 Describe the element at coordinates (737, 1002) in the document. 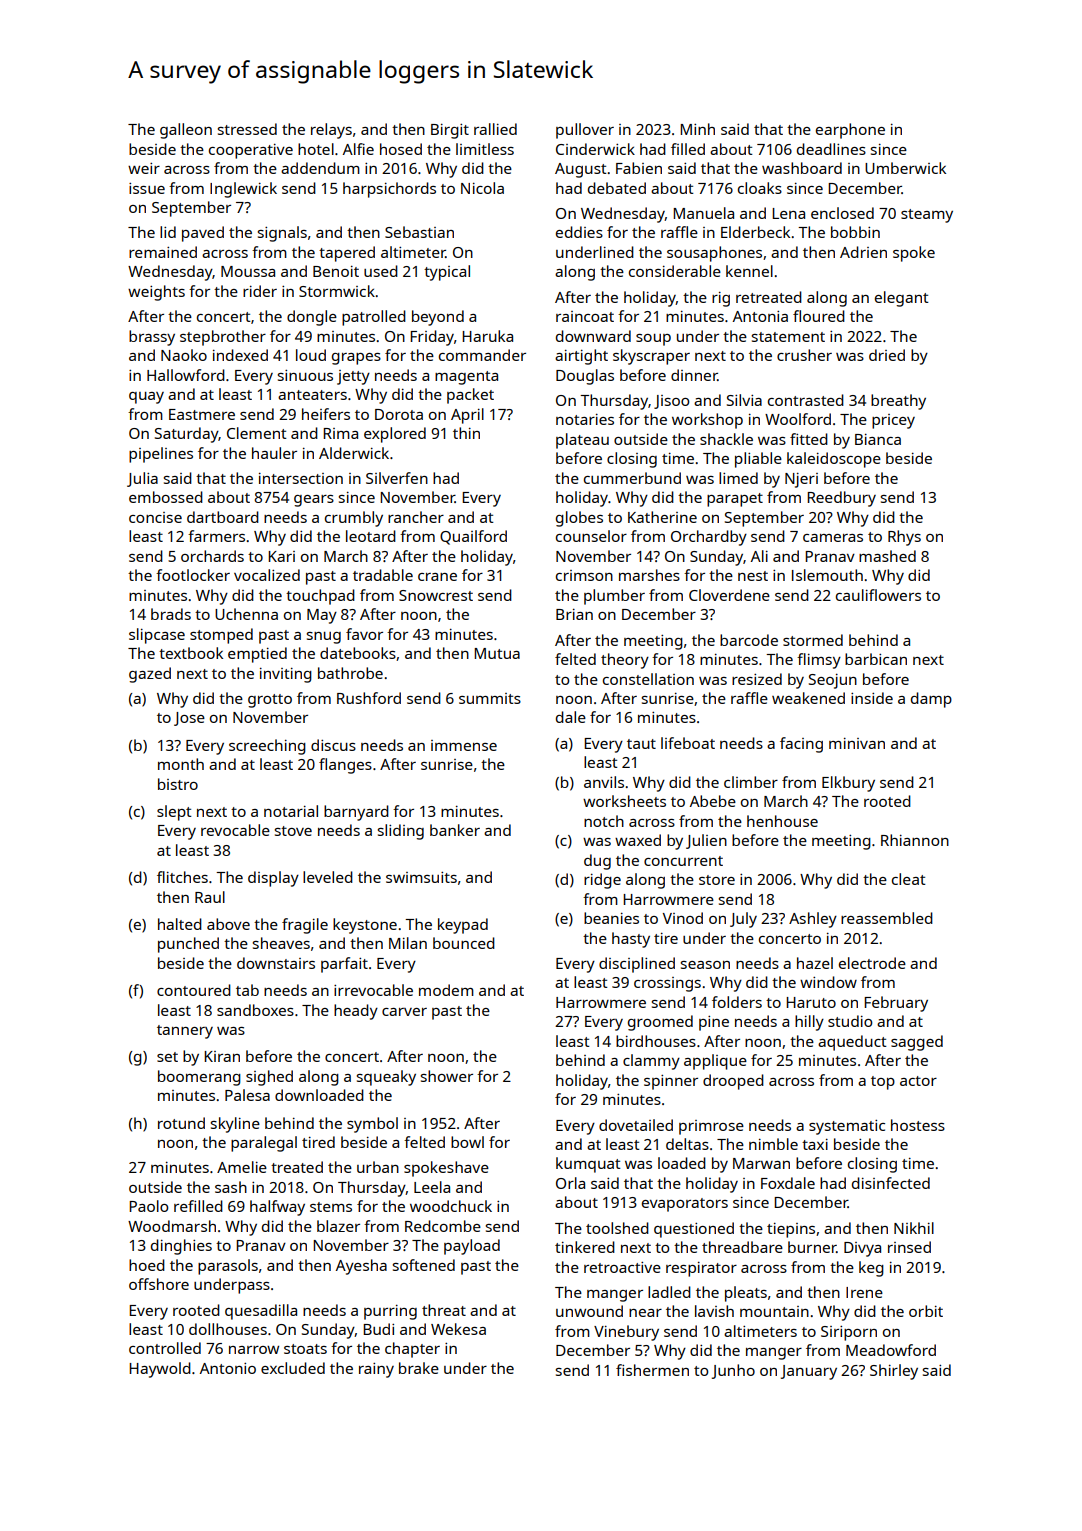

I see `folders` at that location.
